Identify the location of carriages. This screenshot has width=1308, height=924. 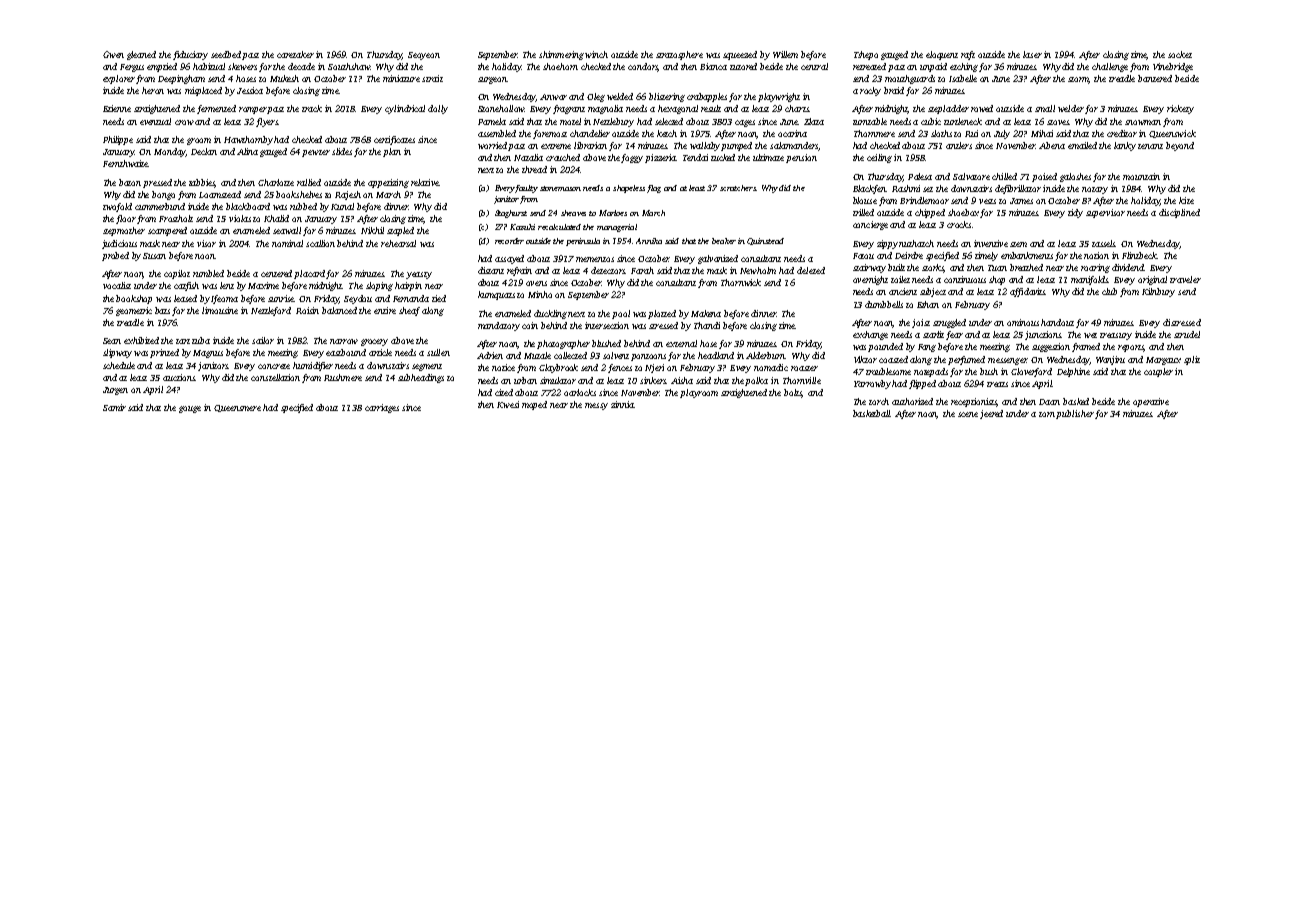
(382, 408).
